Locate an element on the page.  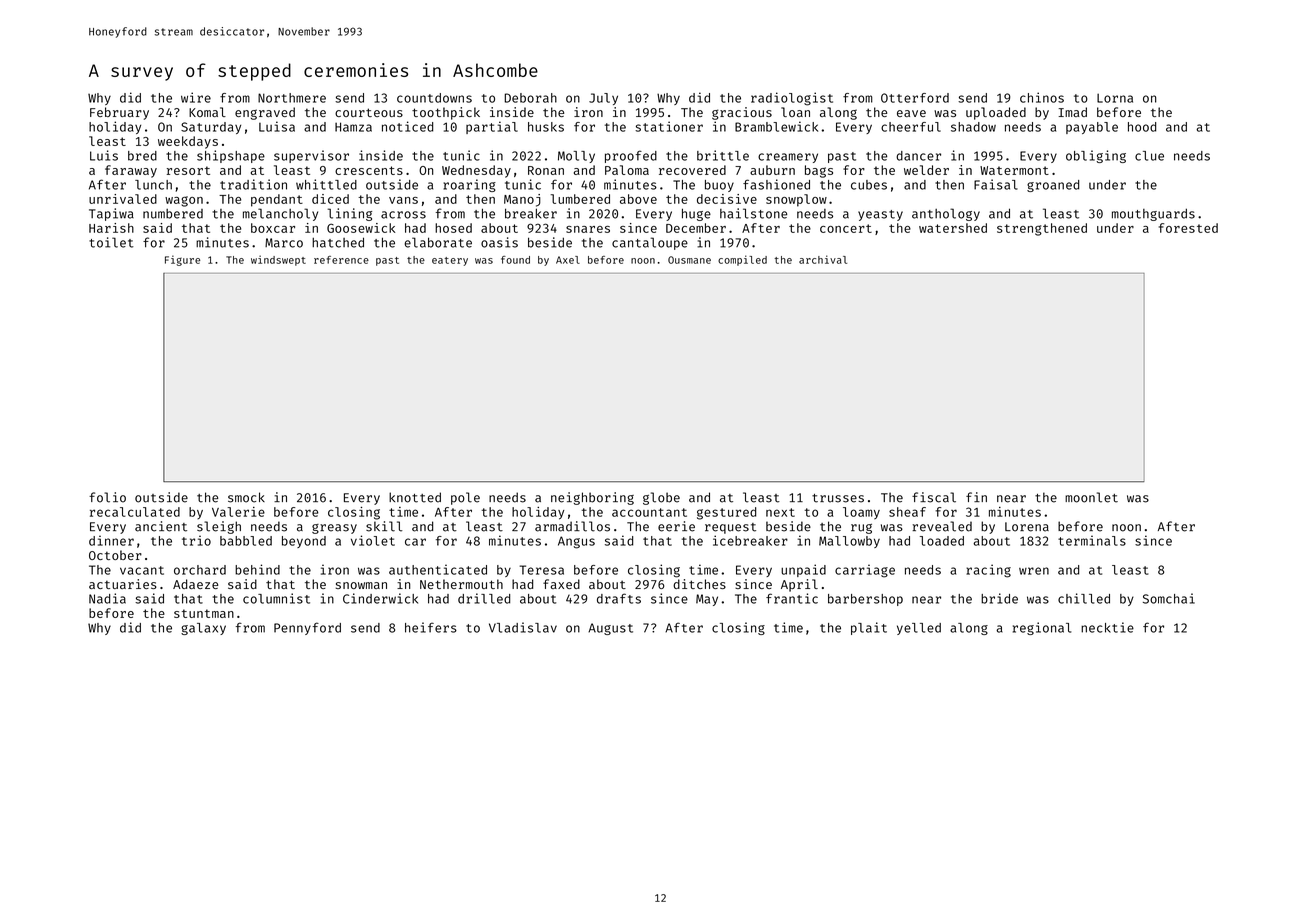
drafts is located at coordinates (619, 598).
